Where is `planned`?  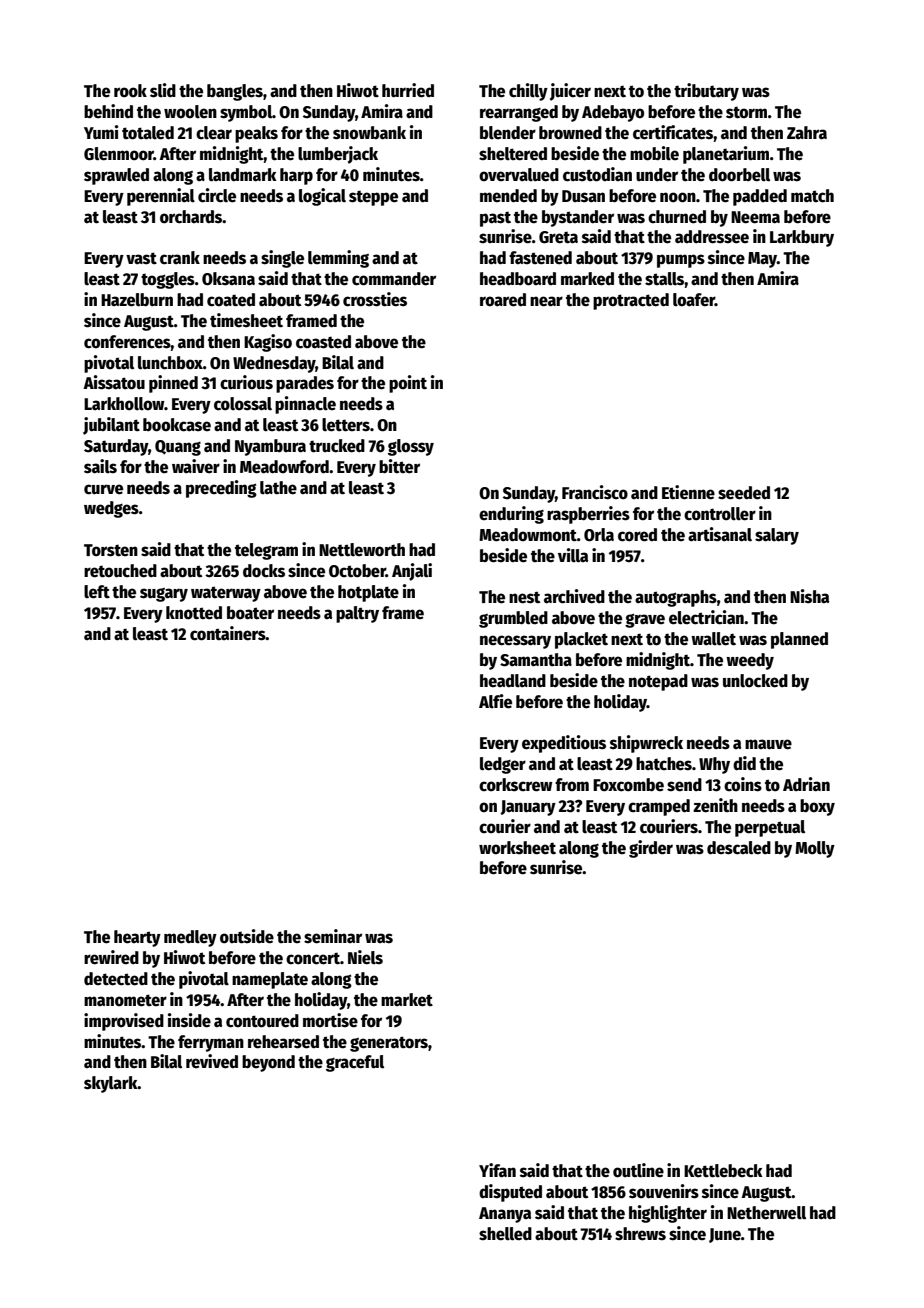 planned is located at coordinates (799, 640).
